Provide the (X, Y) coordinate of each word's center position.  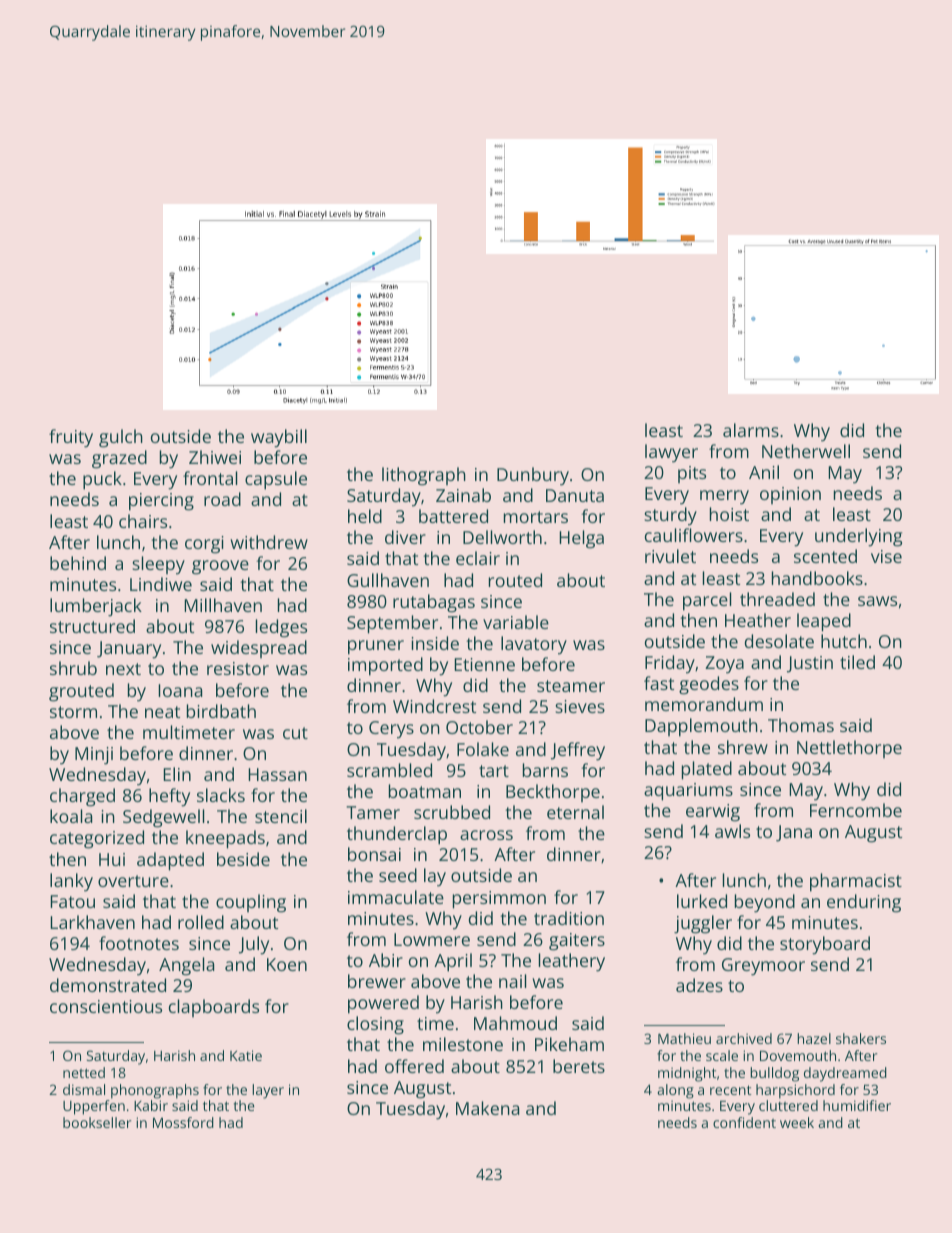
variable (516, 622)
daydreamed (845, 1074)
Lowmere (432, 939)
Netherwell (806, 451)
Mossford (183, 1122)
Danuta (575, 495)
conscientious (106, 1006)
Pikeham (569, 1044)
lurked (702, 901)
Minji (94, 756)
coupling (251, 903)
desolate (779, 641)
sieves (580, 706)
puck (102, 480)
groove (220, 567)
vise (886, 556)
